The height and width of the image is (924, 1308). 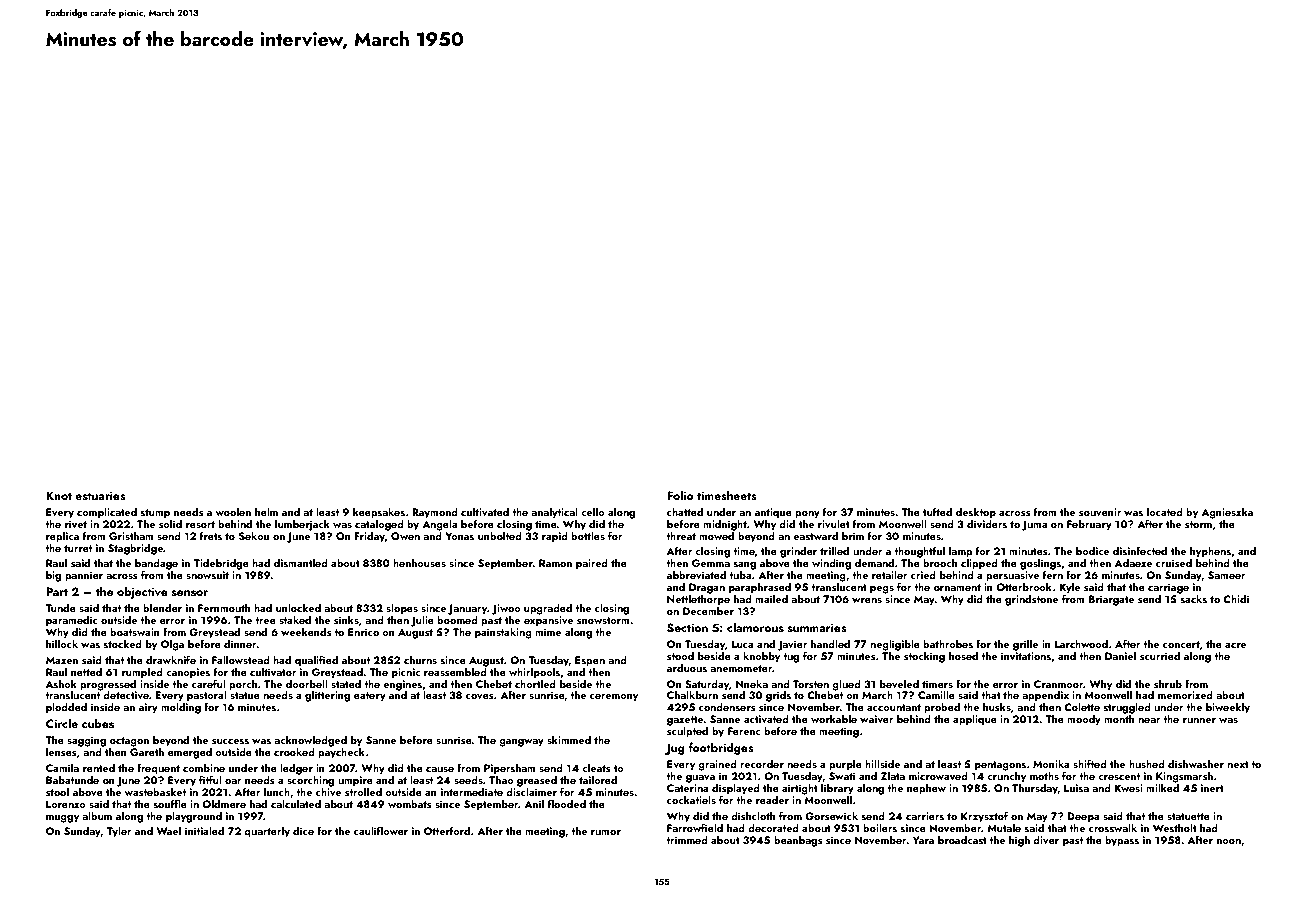 What do you see at coordinates (834, 718) in the image?
I see `workable` at bounding box center [834, 718].
